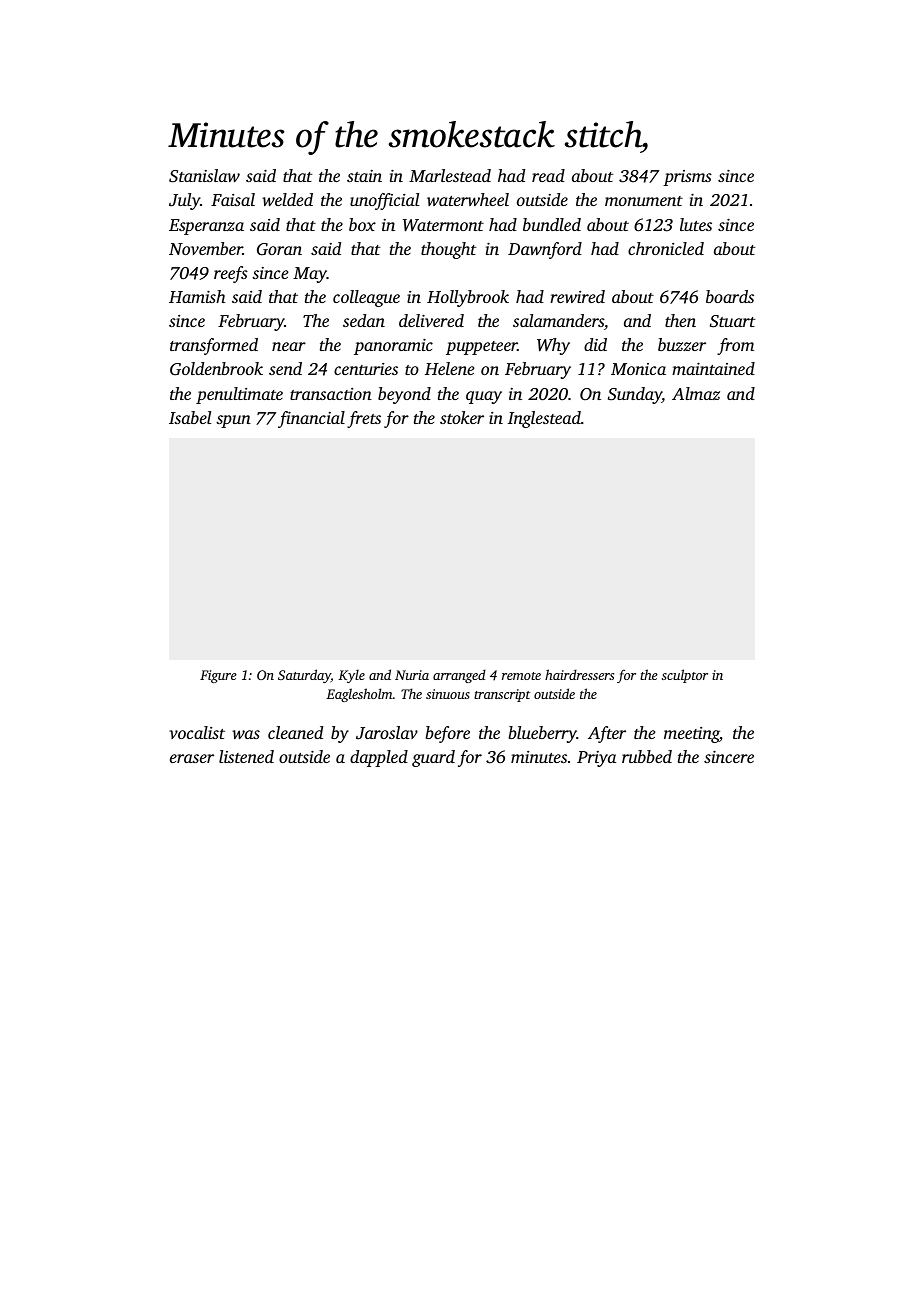 This screenshot has width=924, height=1311. I want to click on listened, so click(246, 756).
